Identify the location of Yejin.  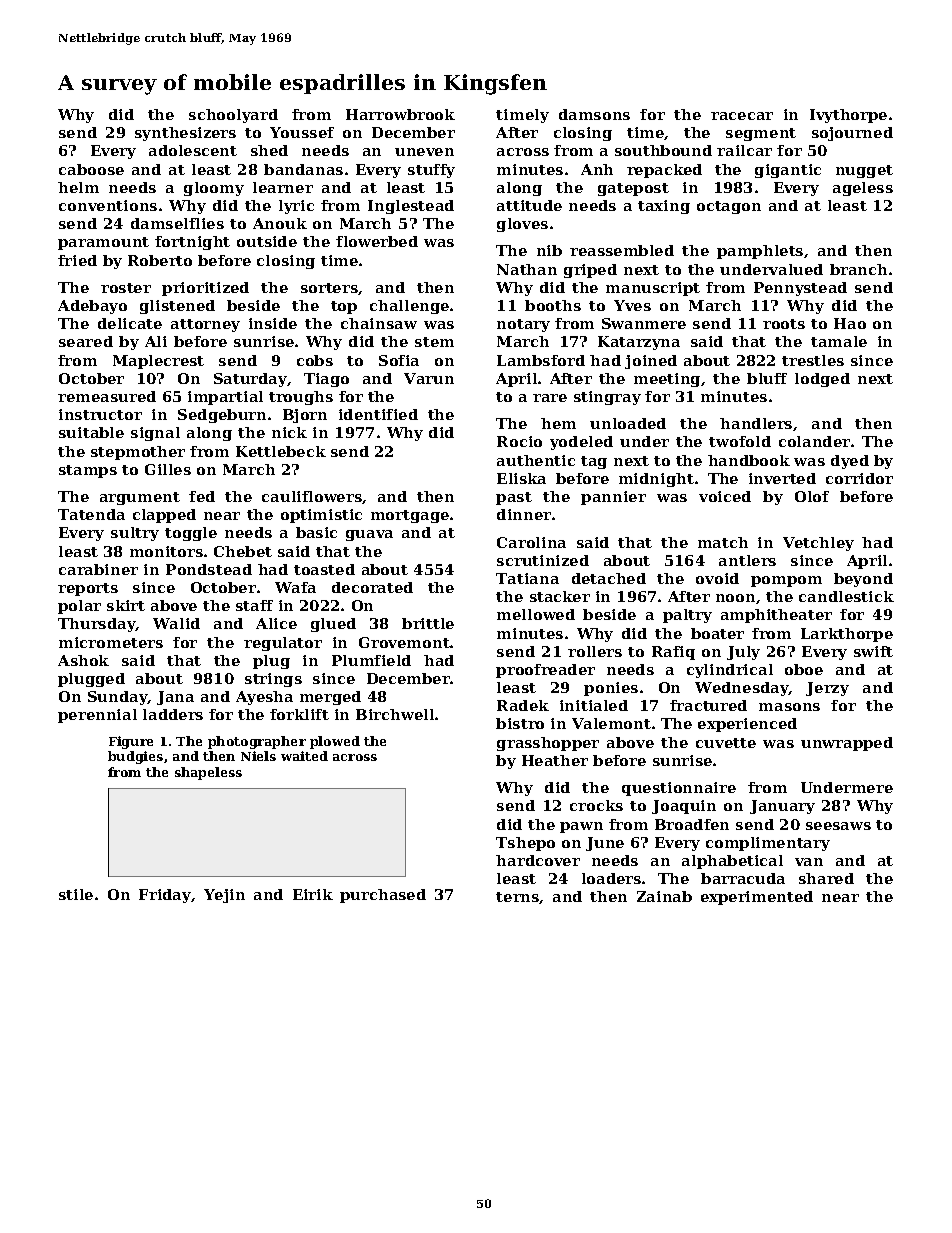
(224, 896).
